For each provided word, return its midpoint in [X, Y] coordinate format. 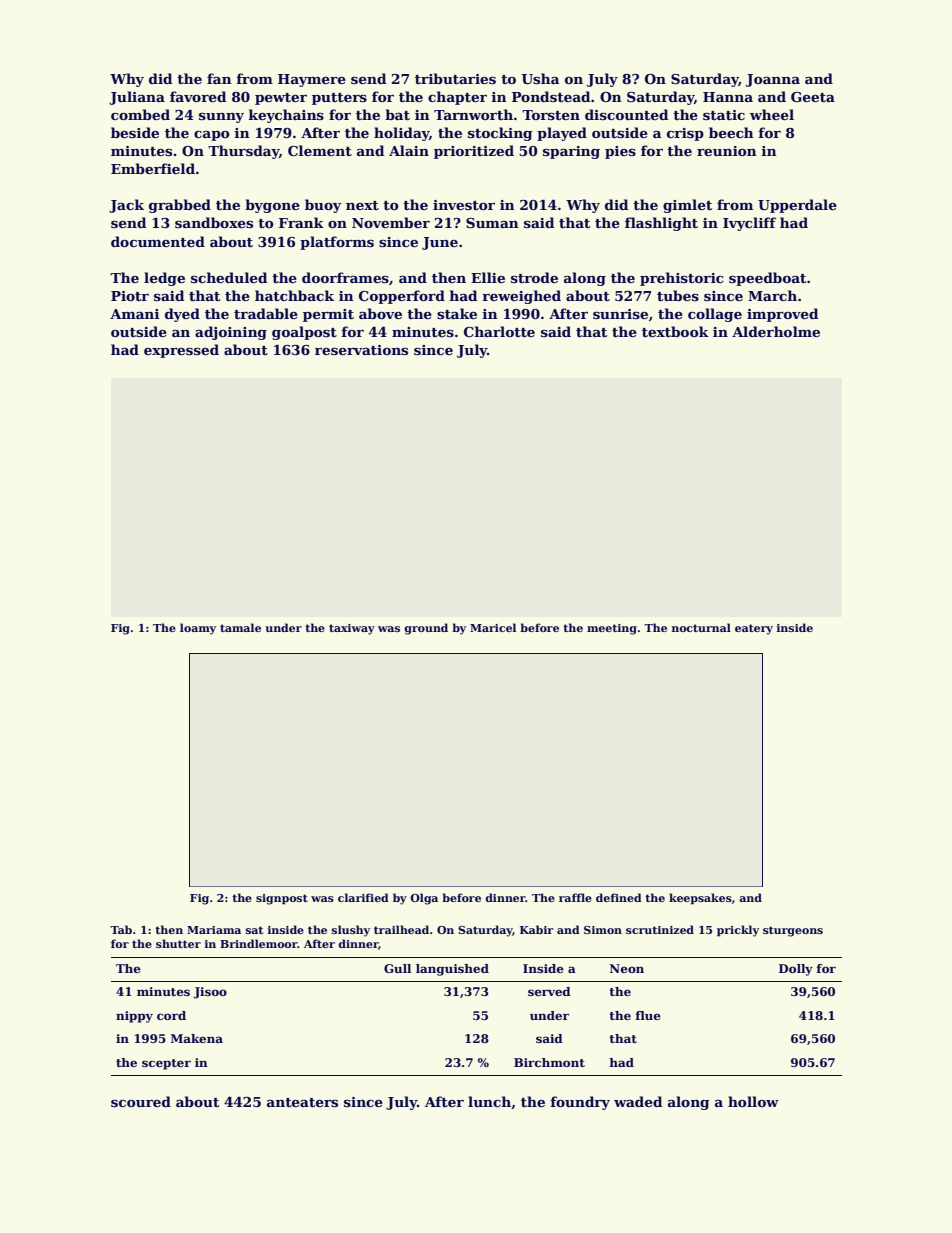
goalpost [304, 333]
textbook [675, 331]
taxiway [352, 629]
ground [426, 629]
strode [534, 277]
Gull [397, 968]
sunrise [620, 314]
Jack [126, 206]
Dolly [796, 970]
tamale [240, 627]
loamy [198, 629]
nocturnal [701, 627]
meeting [612, 629]
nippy [134, 1017]
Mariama [214, 930]
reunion [727, 151]
